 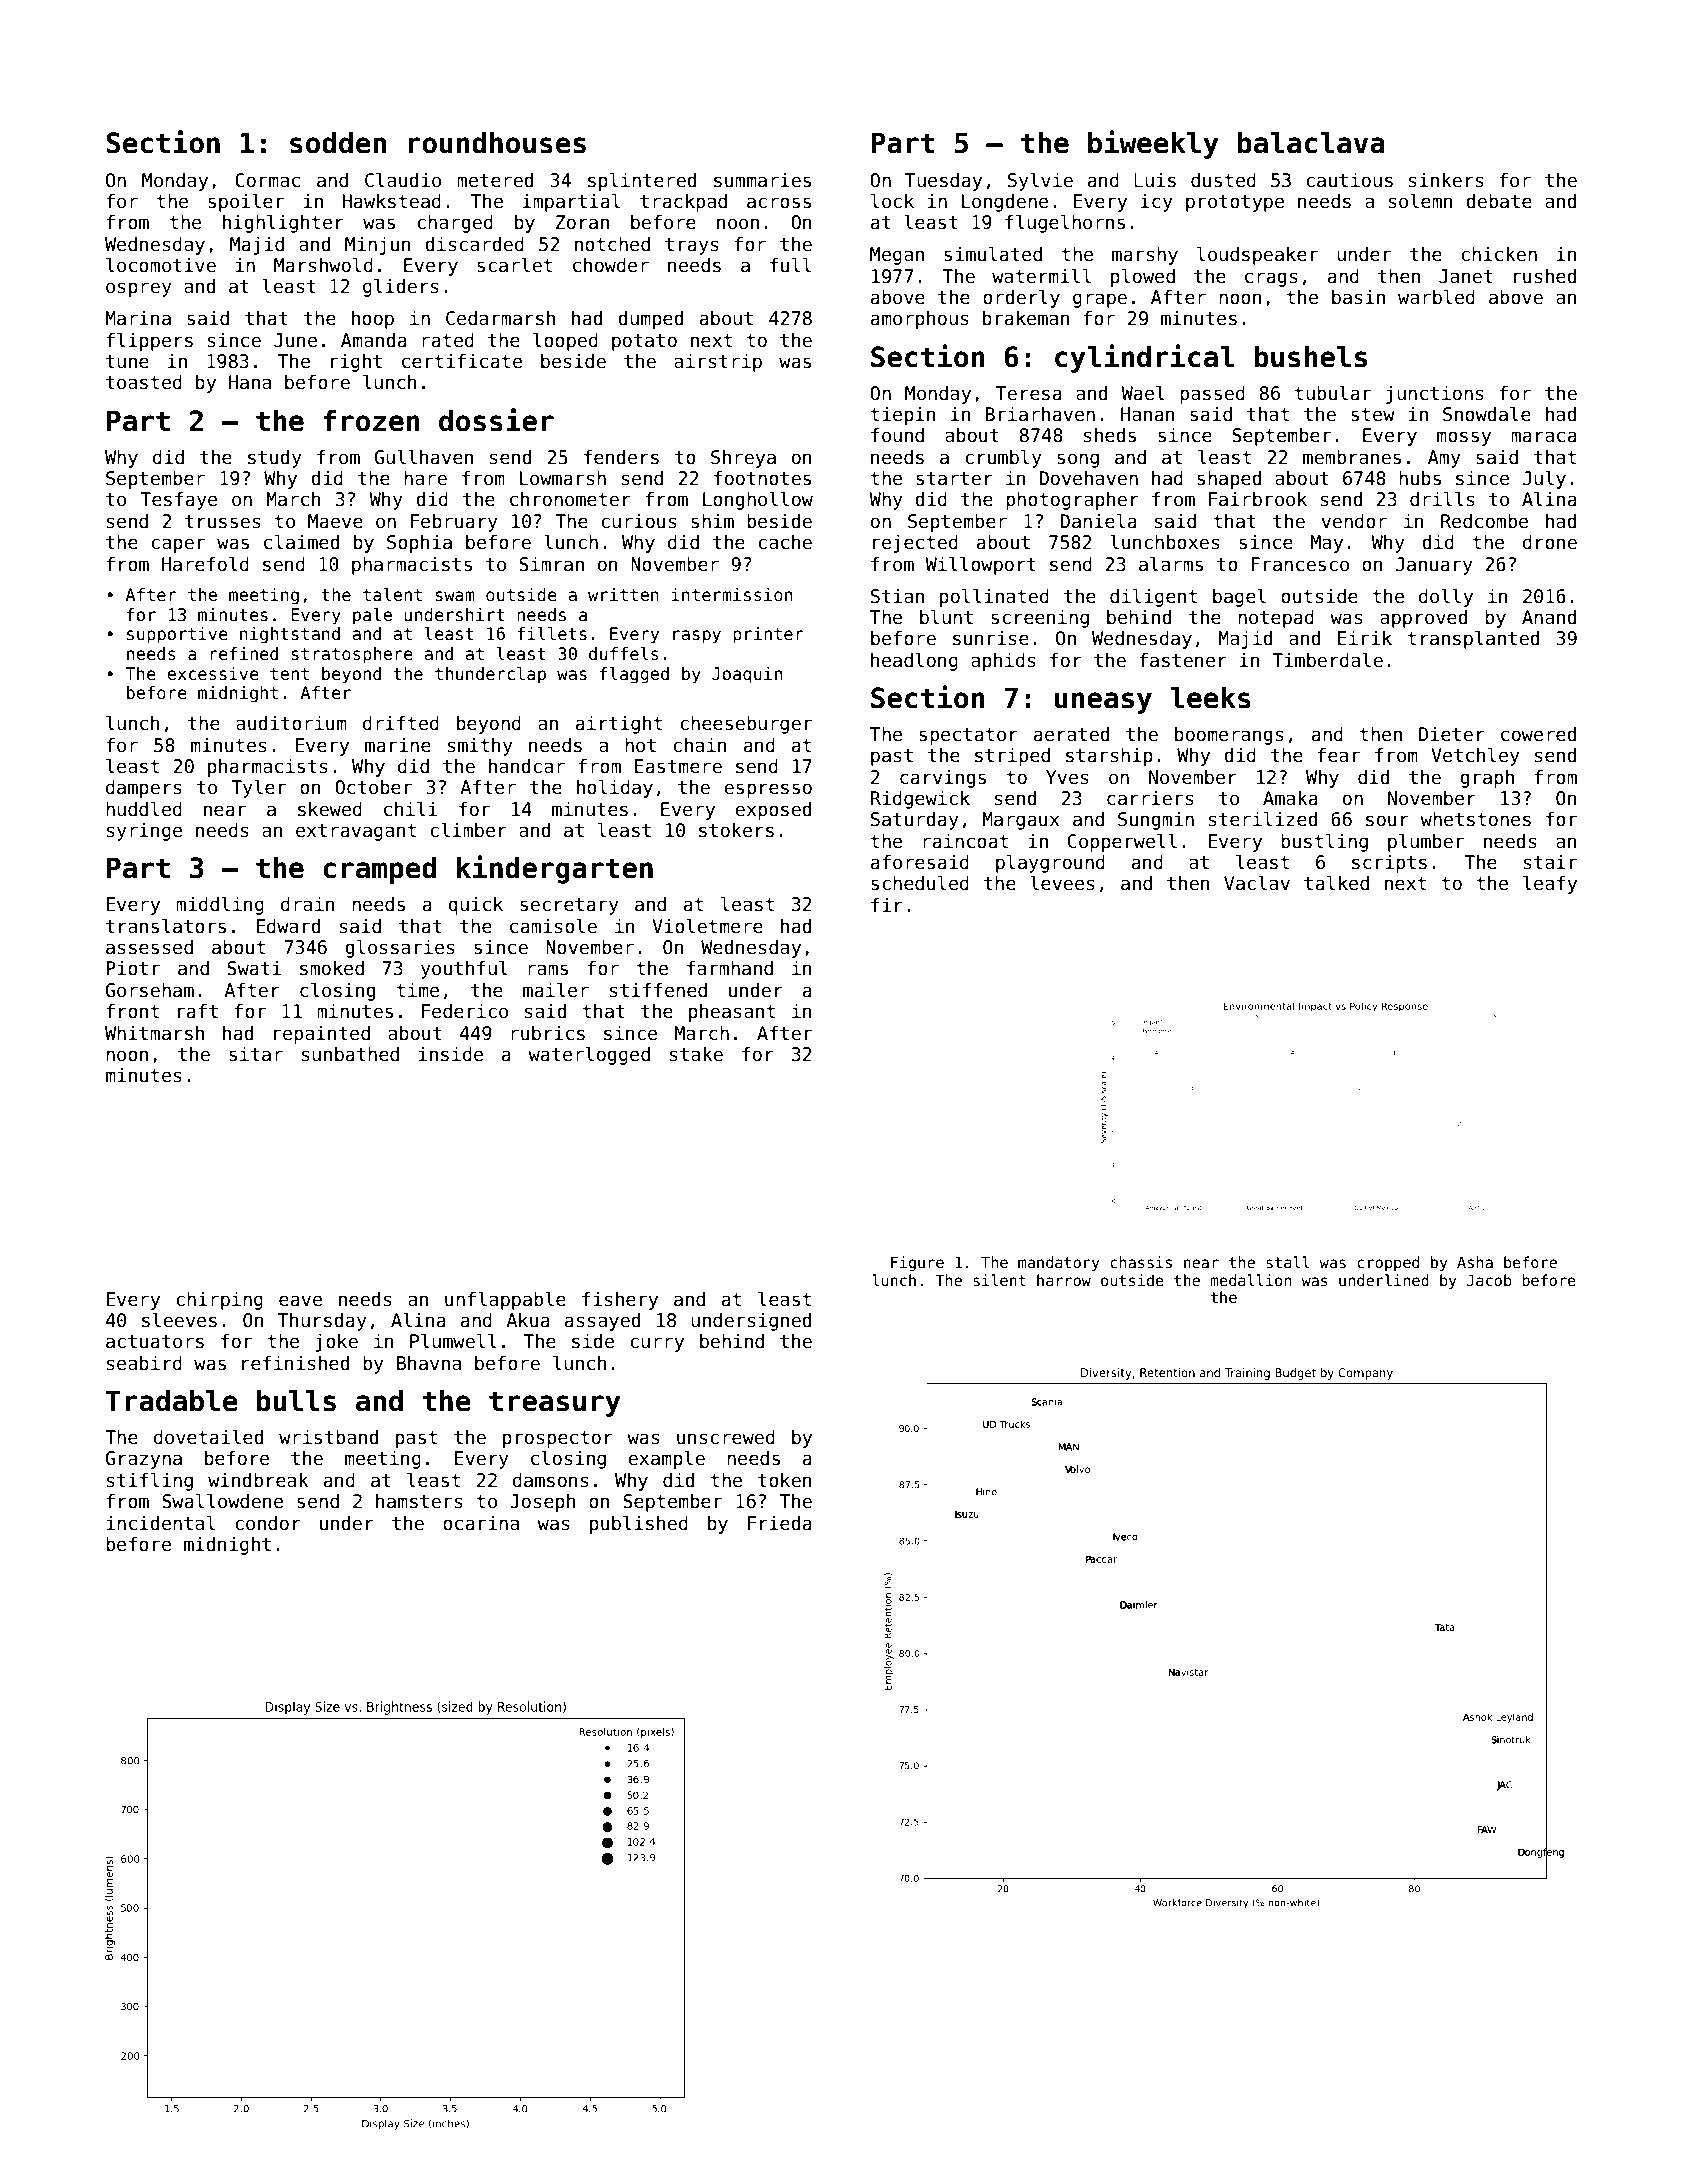 What do you see at coordinates (505, 1300) in the screenshot?
I see `unflappable` at bounding box center [505, 1300].
